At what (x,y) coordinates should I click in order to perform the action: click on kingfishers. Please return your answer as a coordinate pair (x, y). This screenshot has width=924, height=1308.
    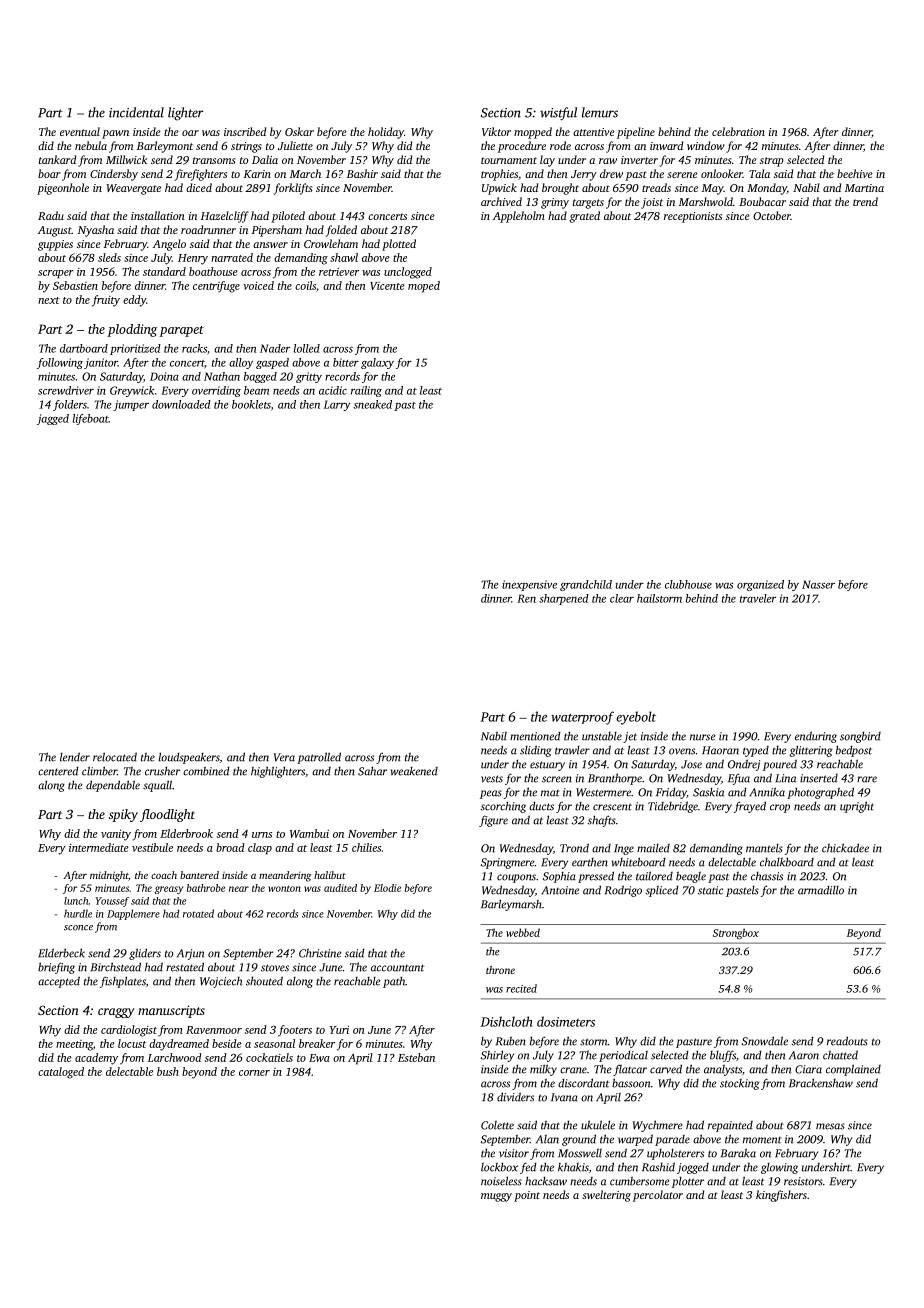
    Looking at the image, I should click on (781, 1196).
